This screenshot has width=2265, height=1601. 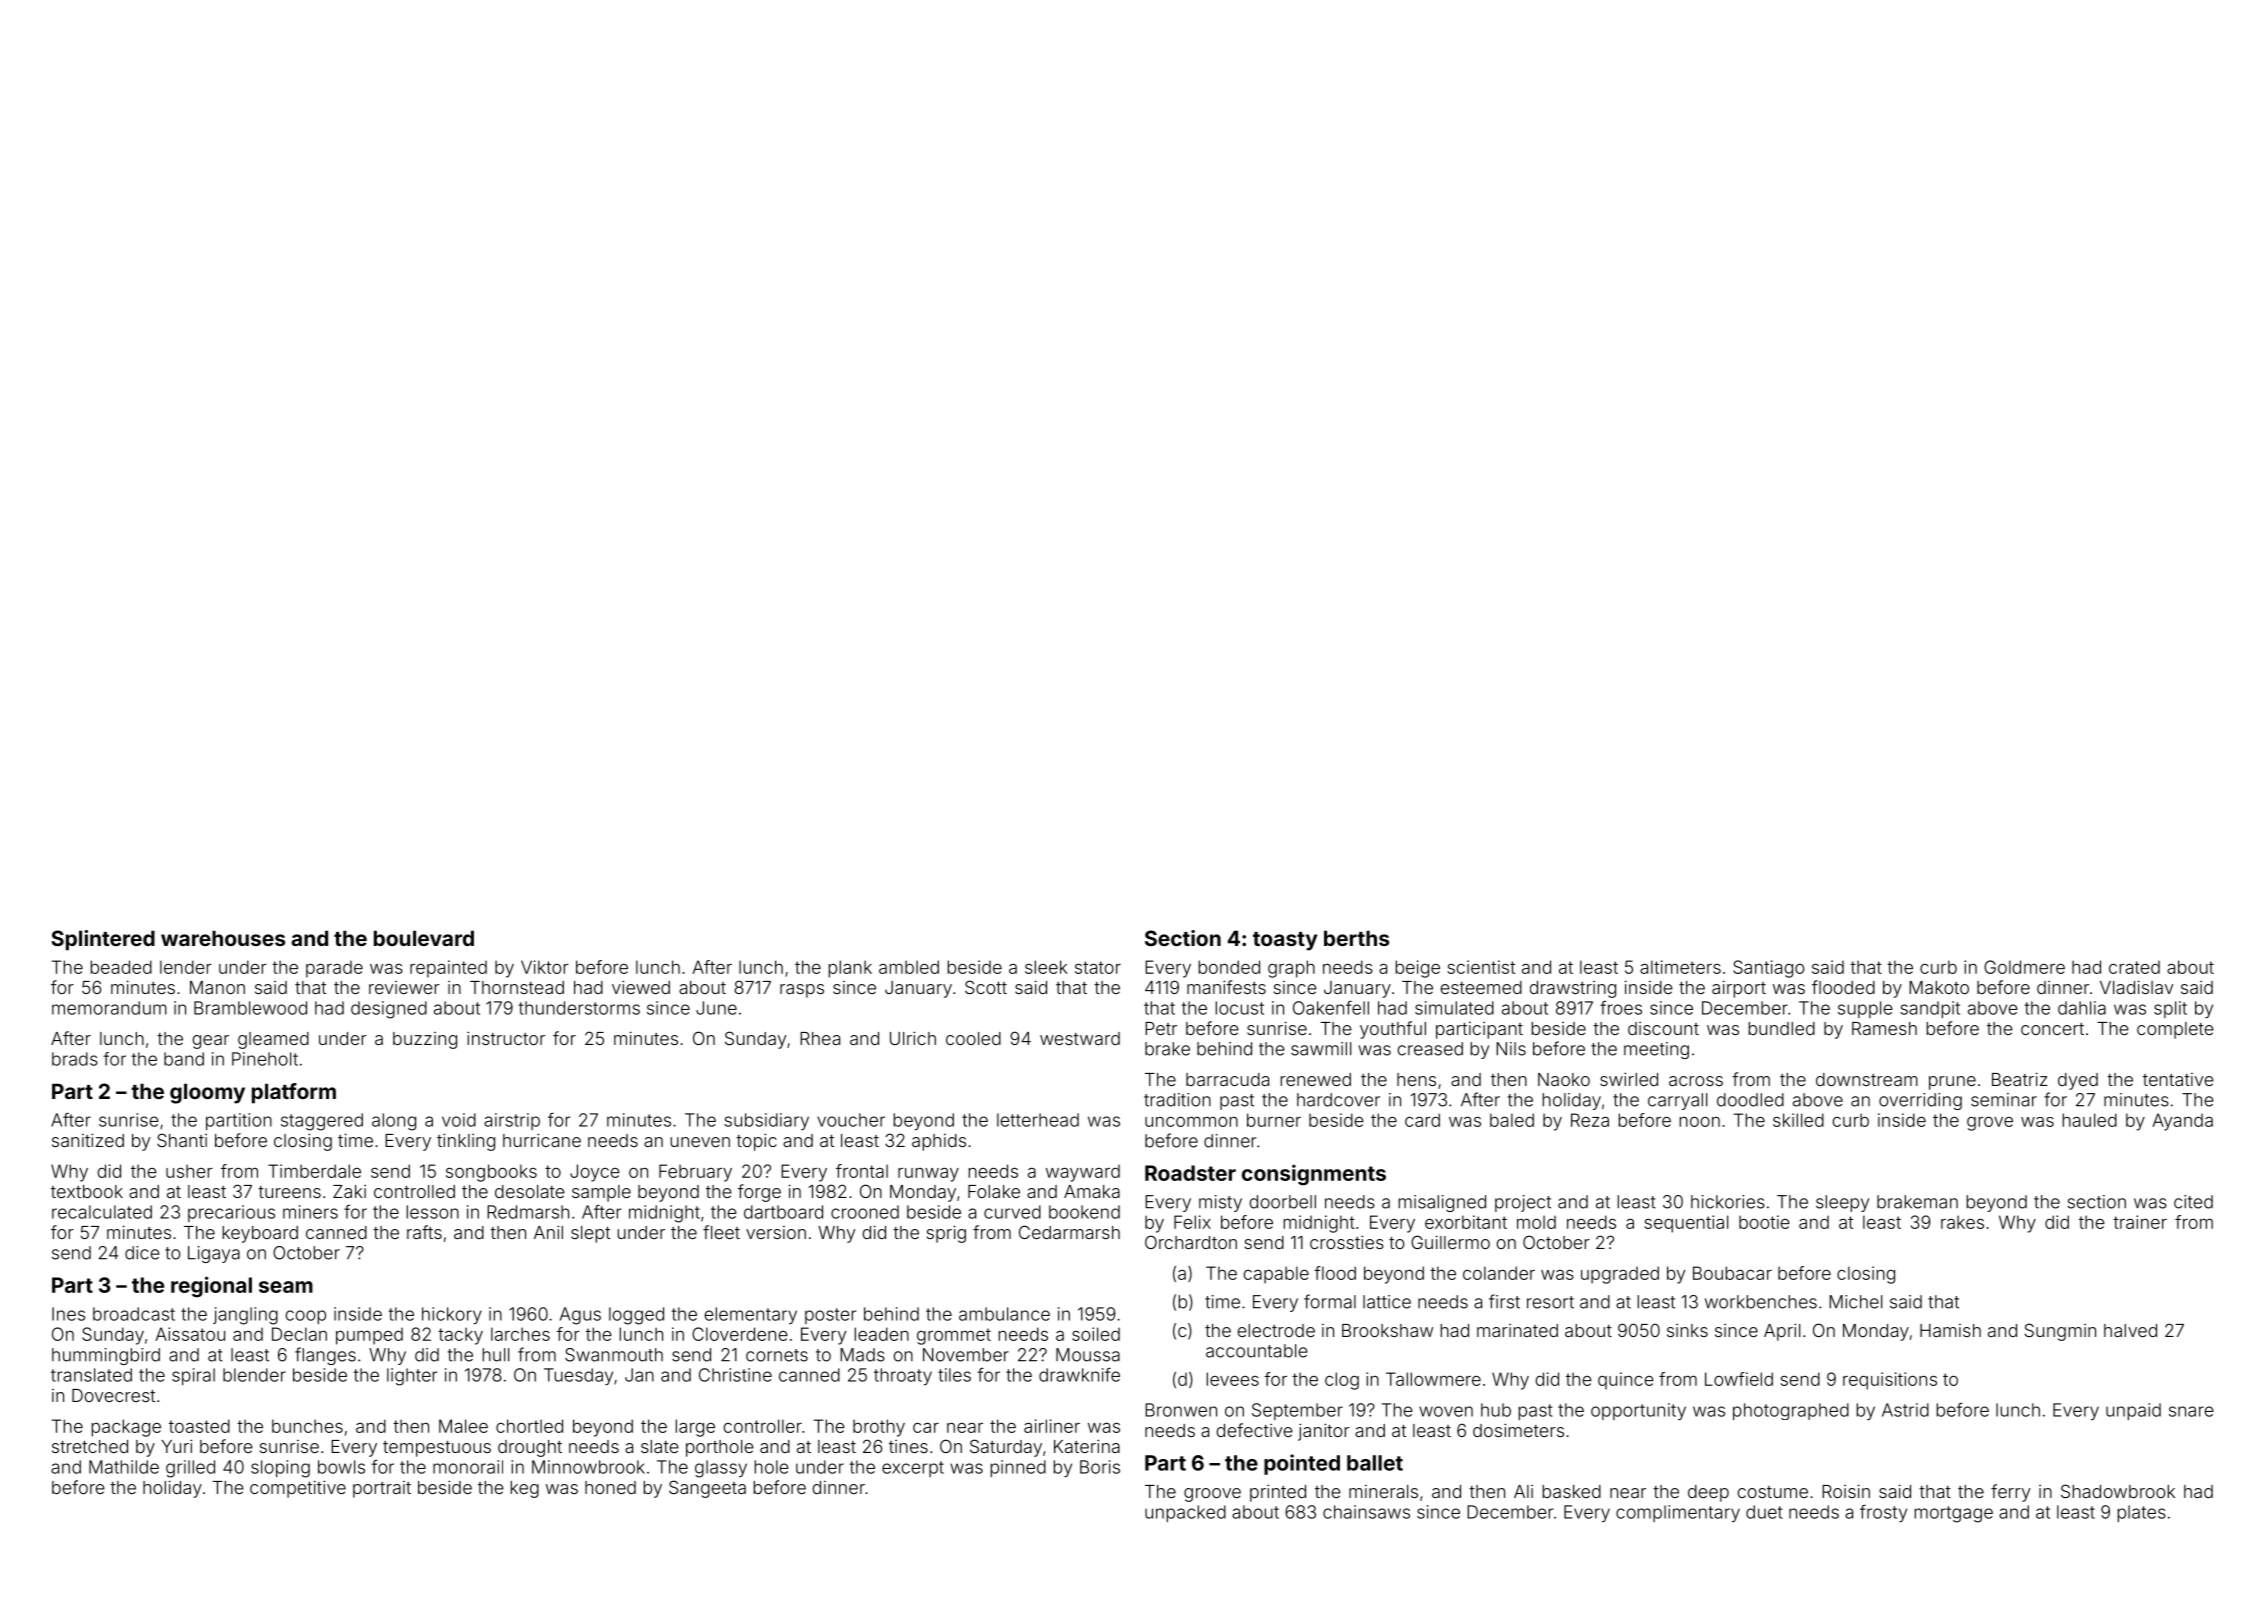 I want to click on Splintered, so click(x=103, y=940).
